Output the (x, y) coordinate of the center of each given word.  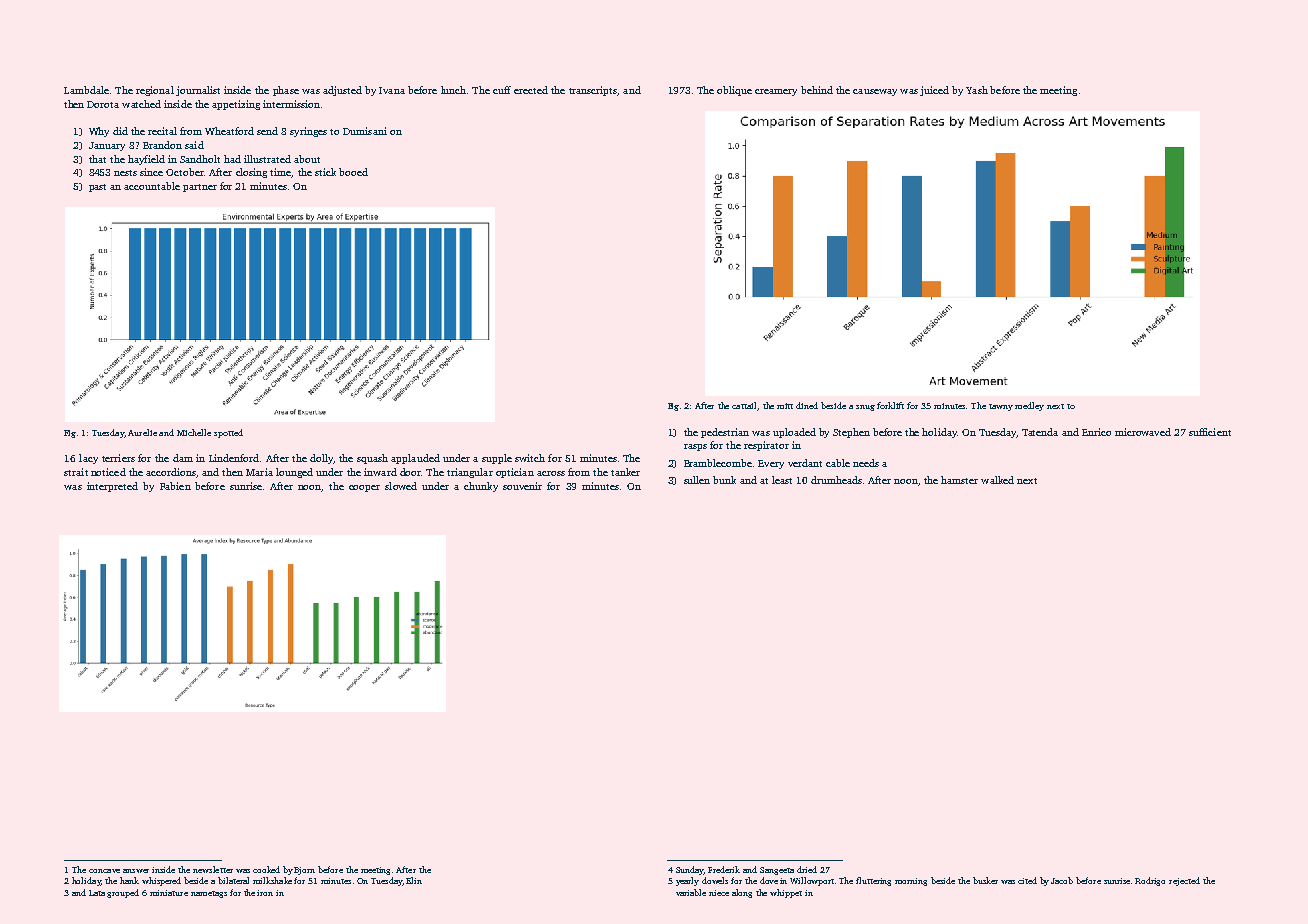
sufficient (1210, 432)
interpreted (112, 487)
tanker (625, 472)
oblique (734, 91)
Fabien (175, 486)
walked (997, 480)
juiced (934, 91)
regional (155, 91)
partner (200, 188)
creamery (776, 92)
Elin (414, 880)
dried (807, 869)
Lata (97, 893)
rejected (1184, 881)
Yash (977, 90)
